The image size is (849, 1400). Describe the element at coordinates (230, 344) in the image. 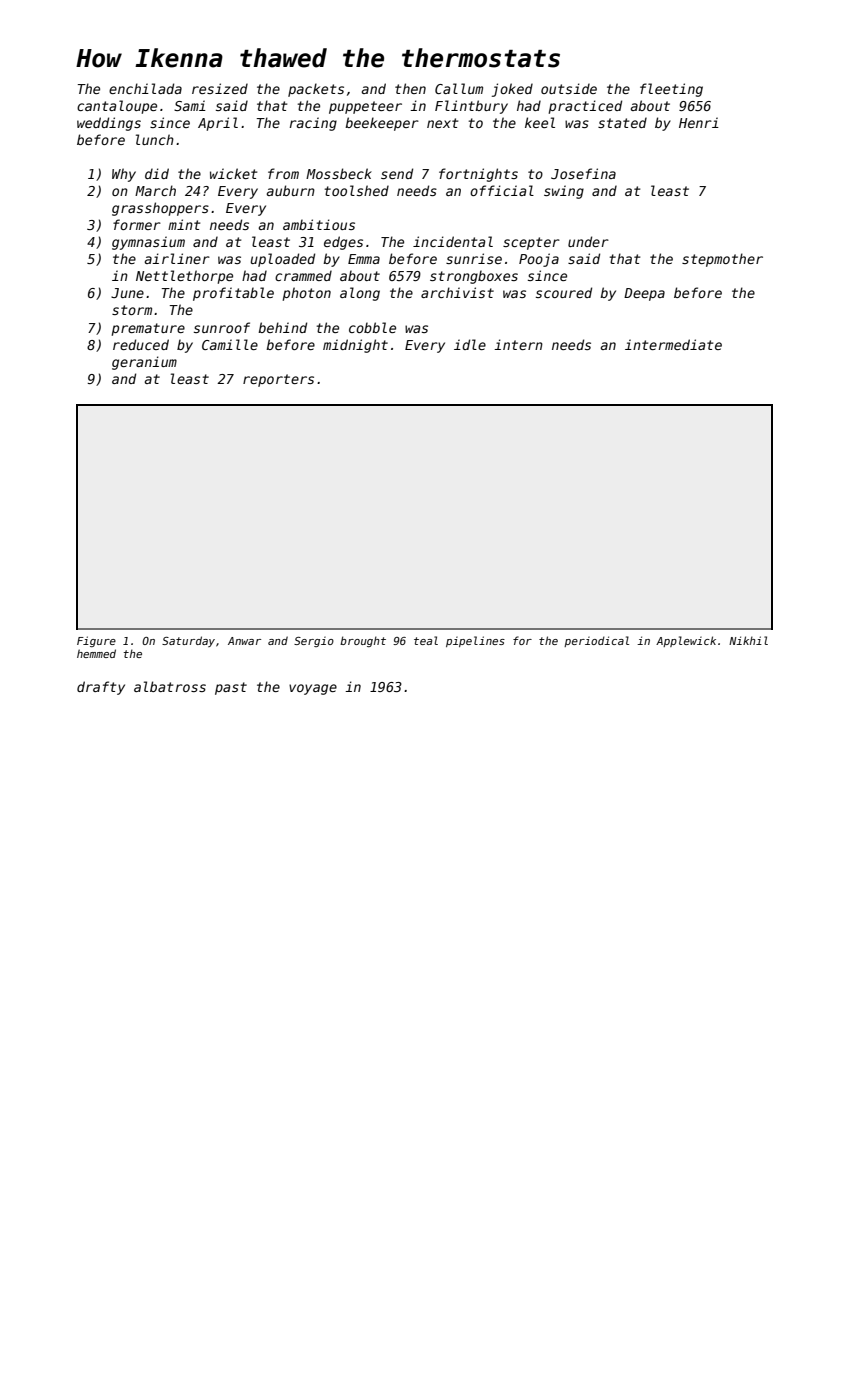

I see `Camille` at that location.
